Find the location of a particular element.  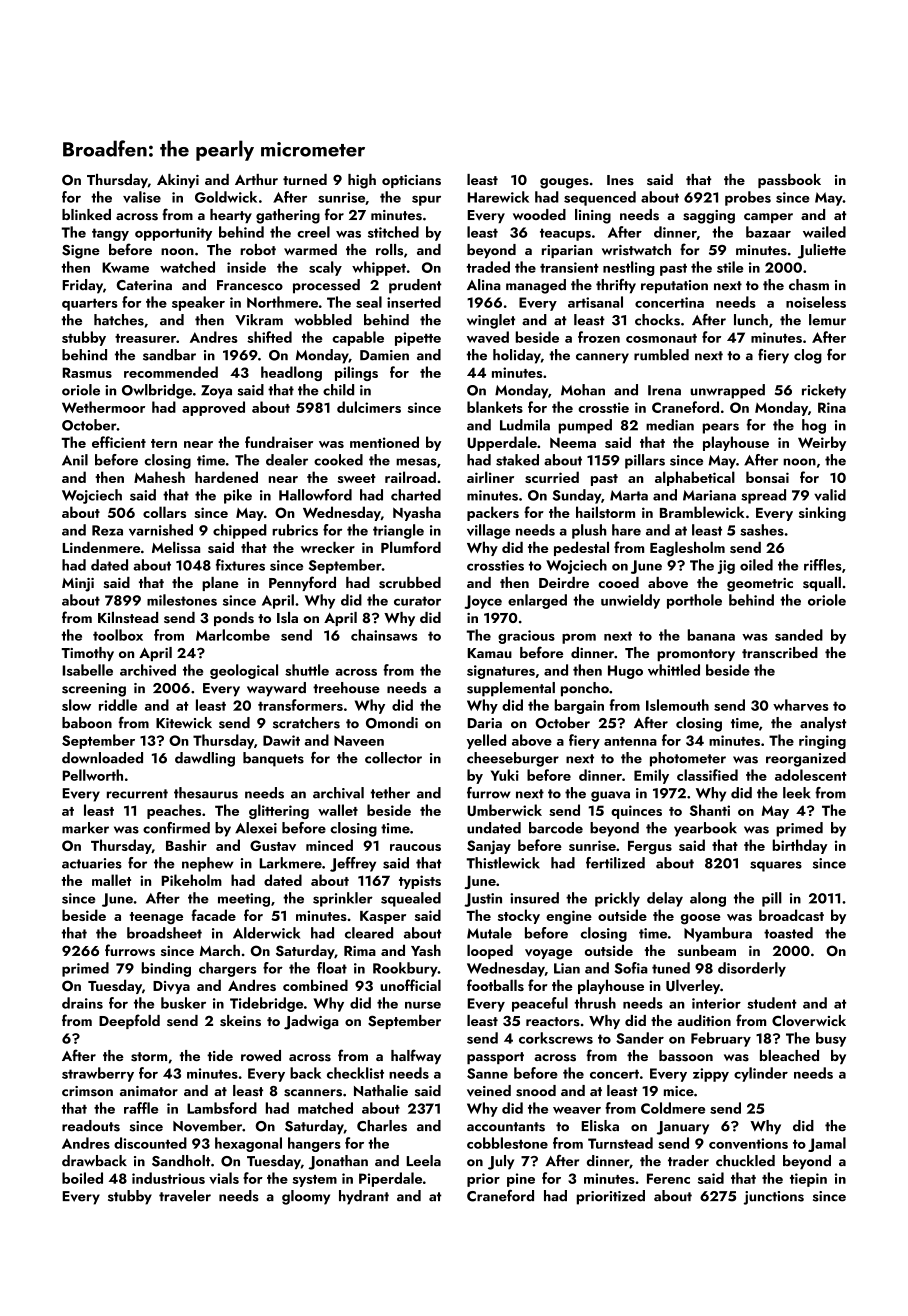

lemur is located at coordinates (827, 320).
